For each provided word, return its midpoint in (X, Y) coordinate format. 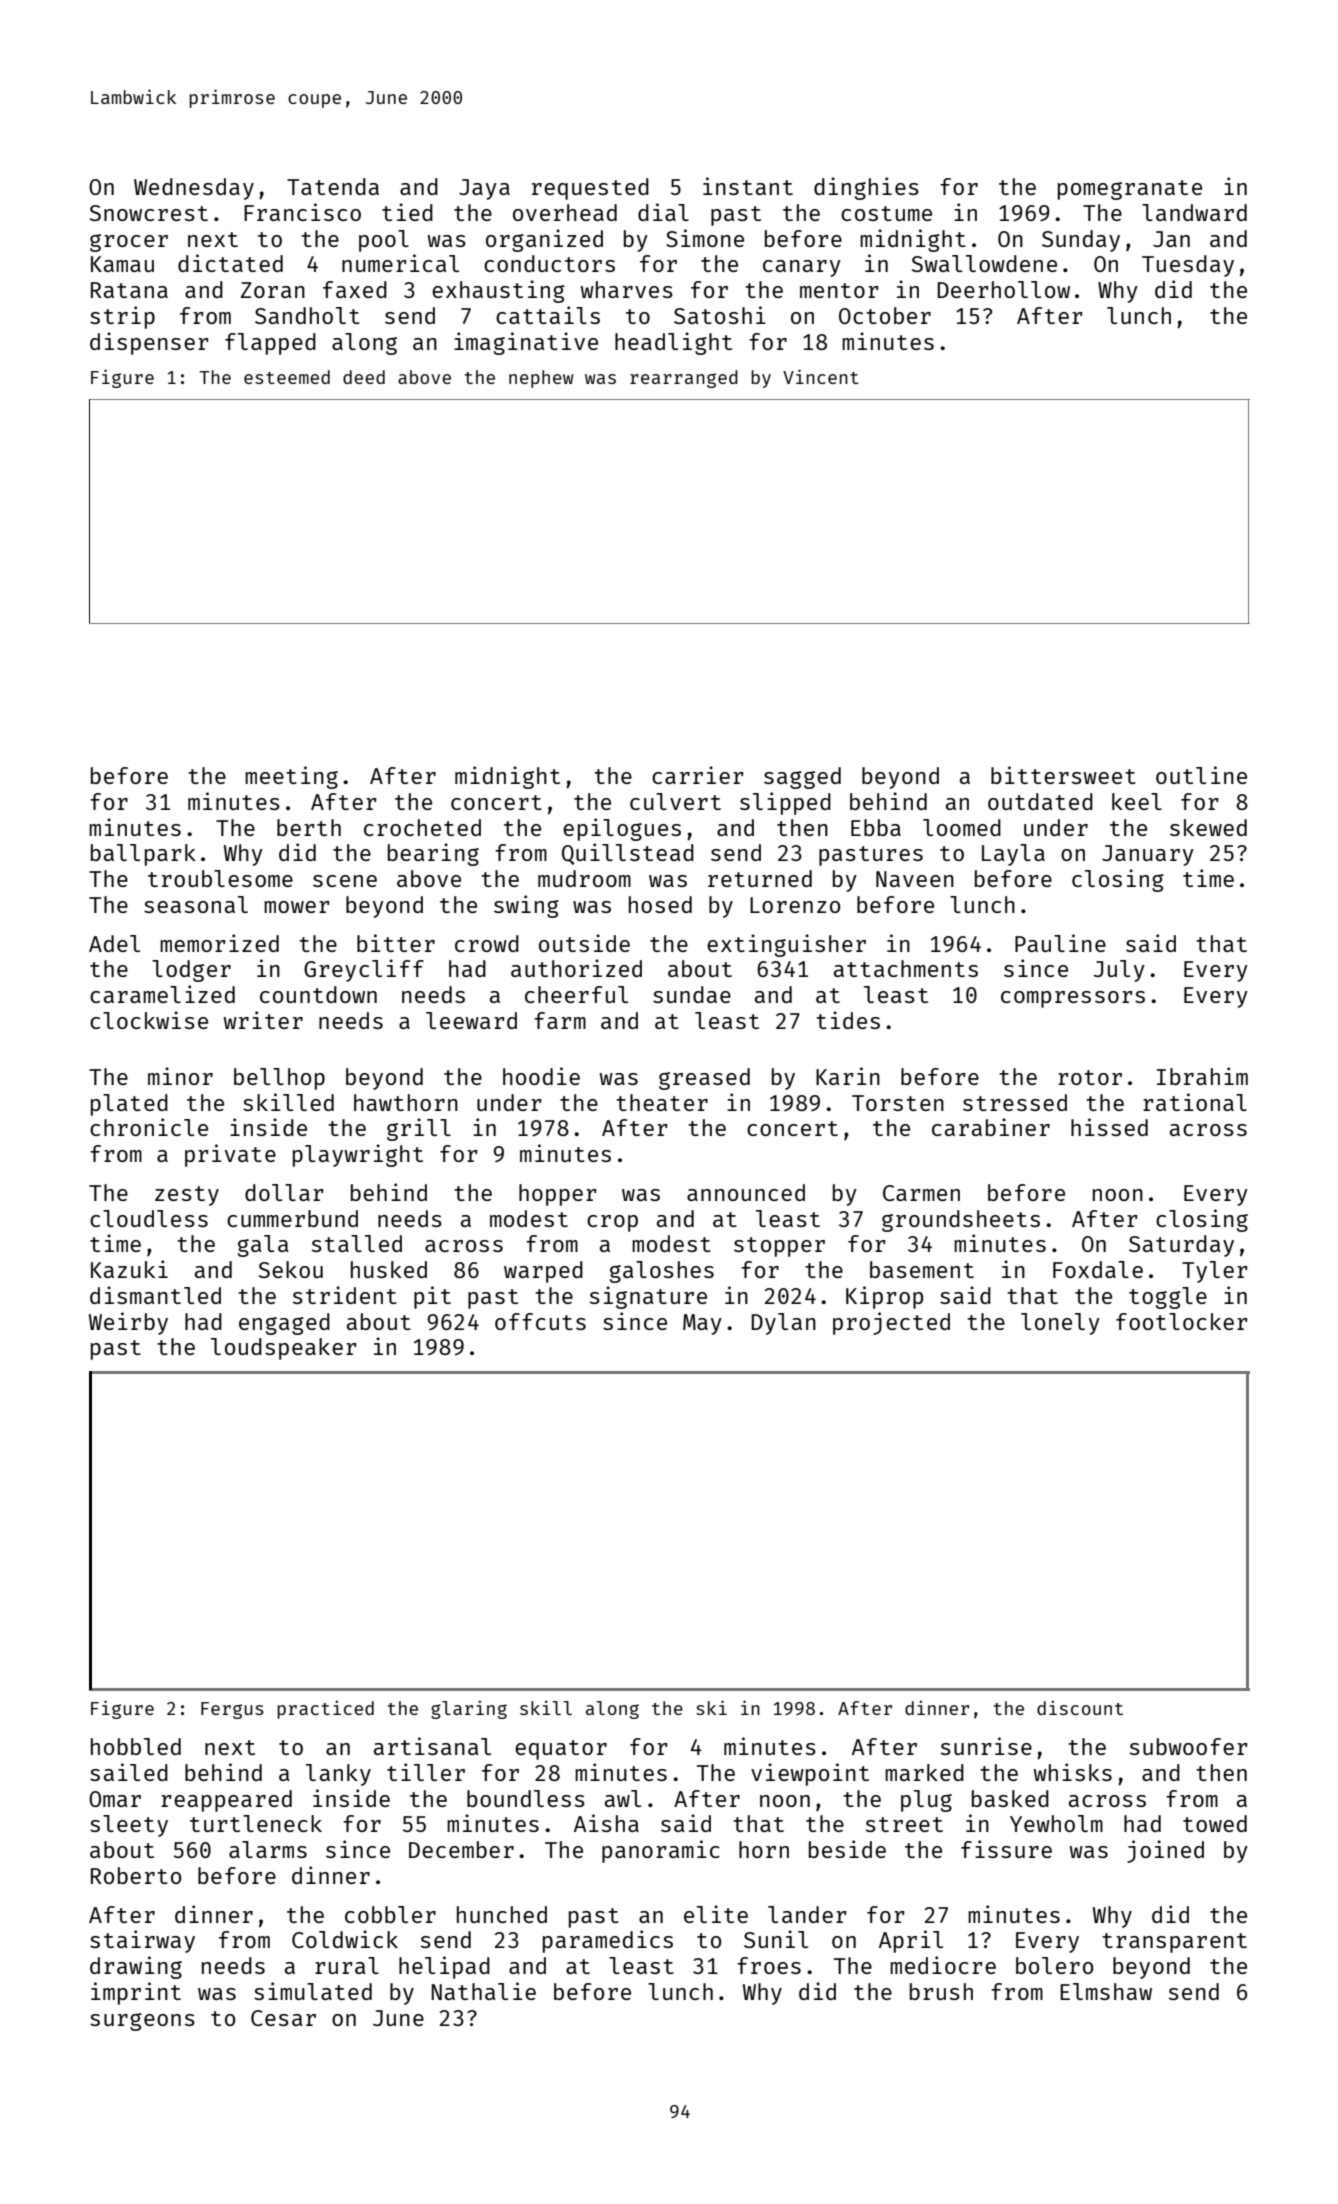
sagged (802, 778)
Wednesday (194, 189)
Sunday (1081, 241)
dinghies (866, 188)
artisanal (432, 1746)
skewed (1208, 827)
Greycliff (364, 970)
